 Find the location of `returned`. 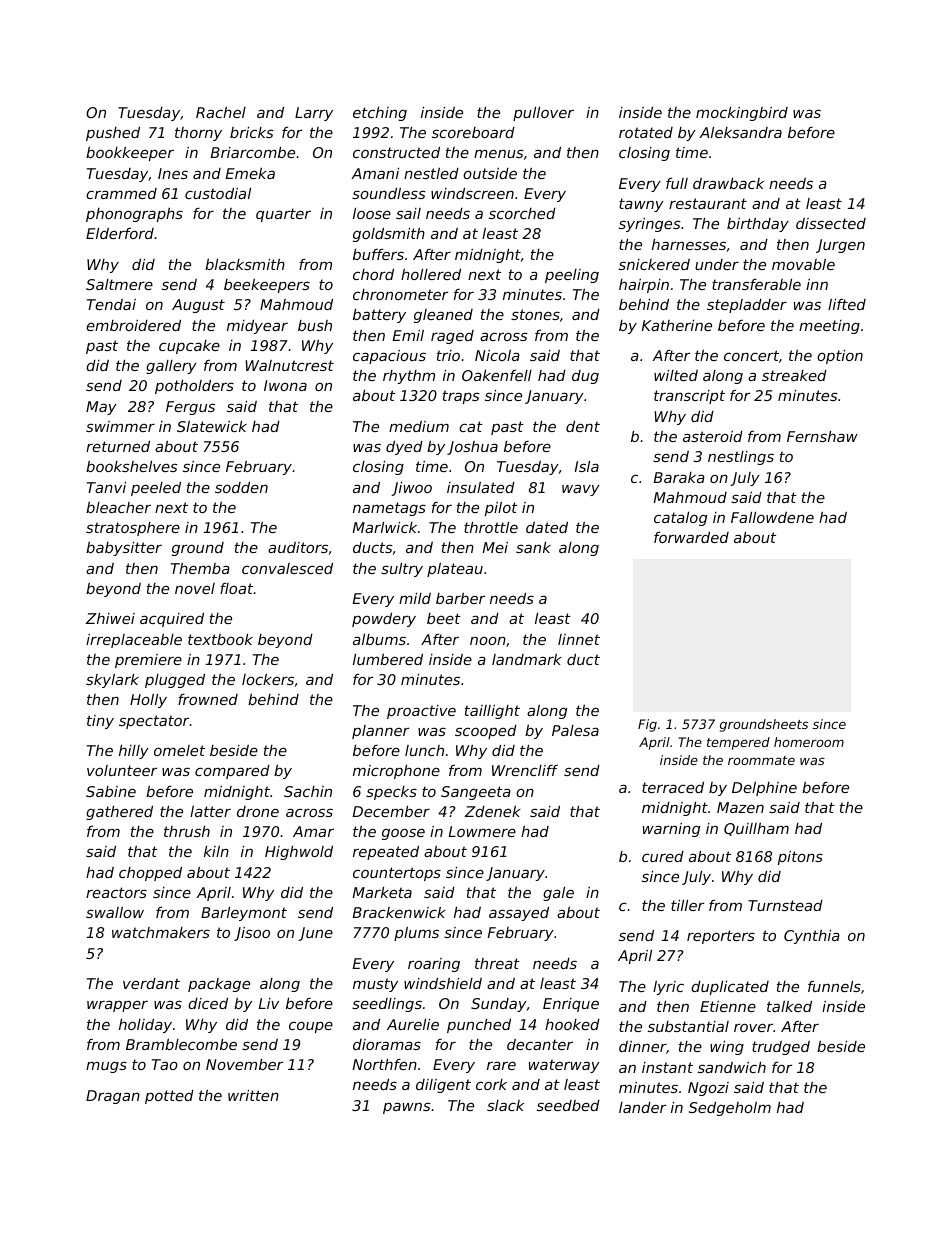

returned is located at coordinates (118, 446).
